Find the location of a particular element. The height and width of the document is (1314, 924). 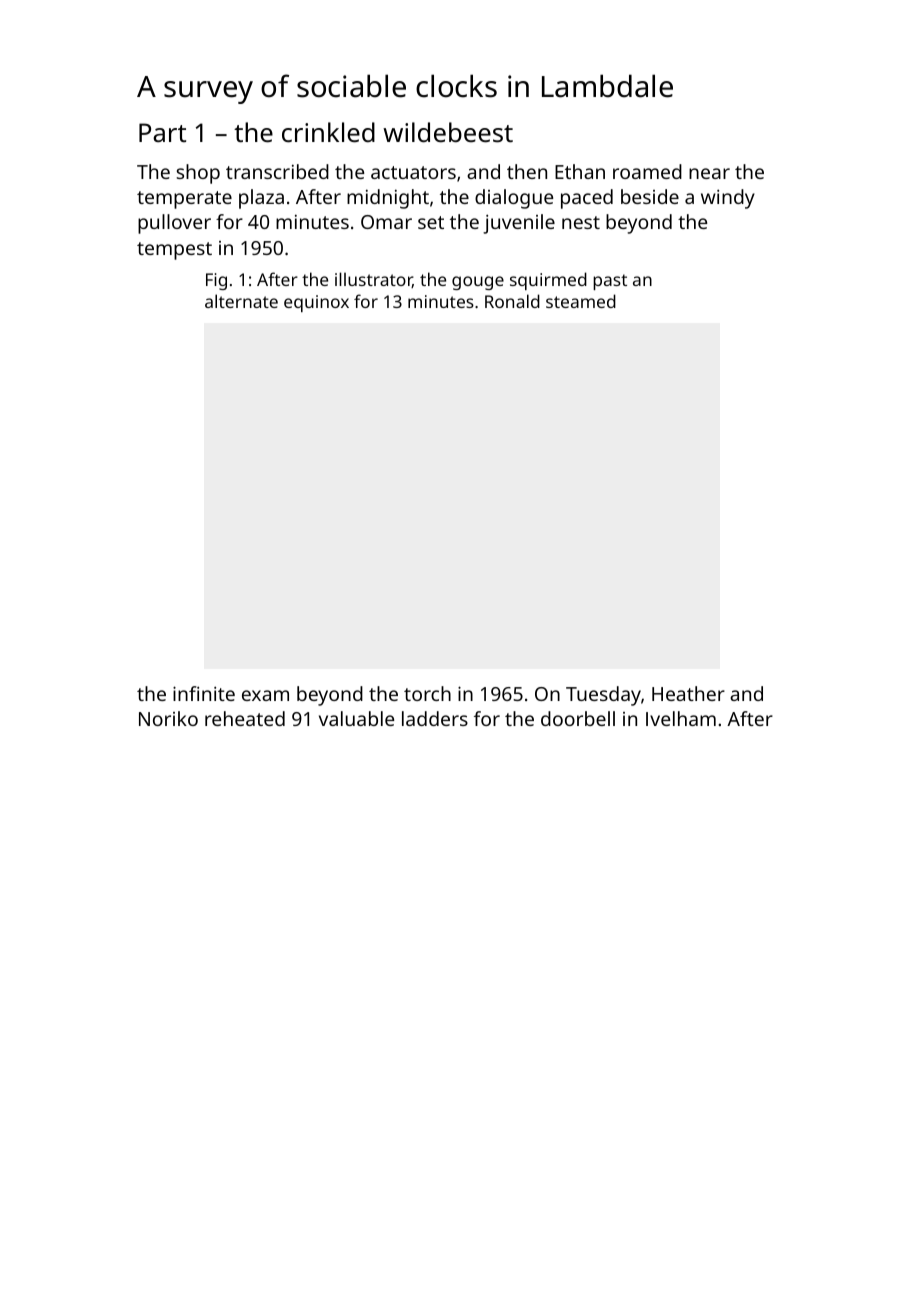

Ivelham is located at coordinates (681, 718).
